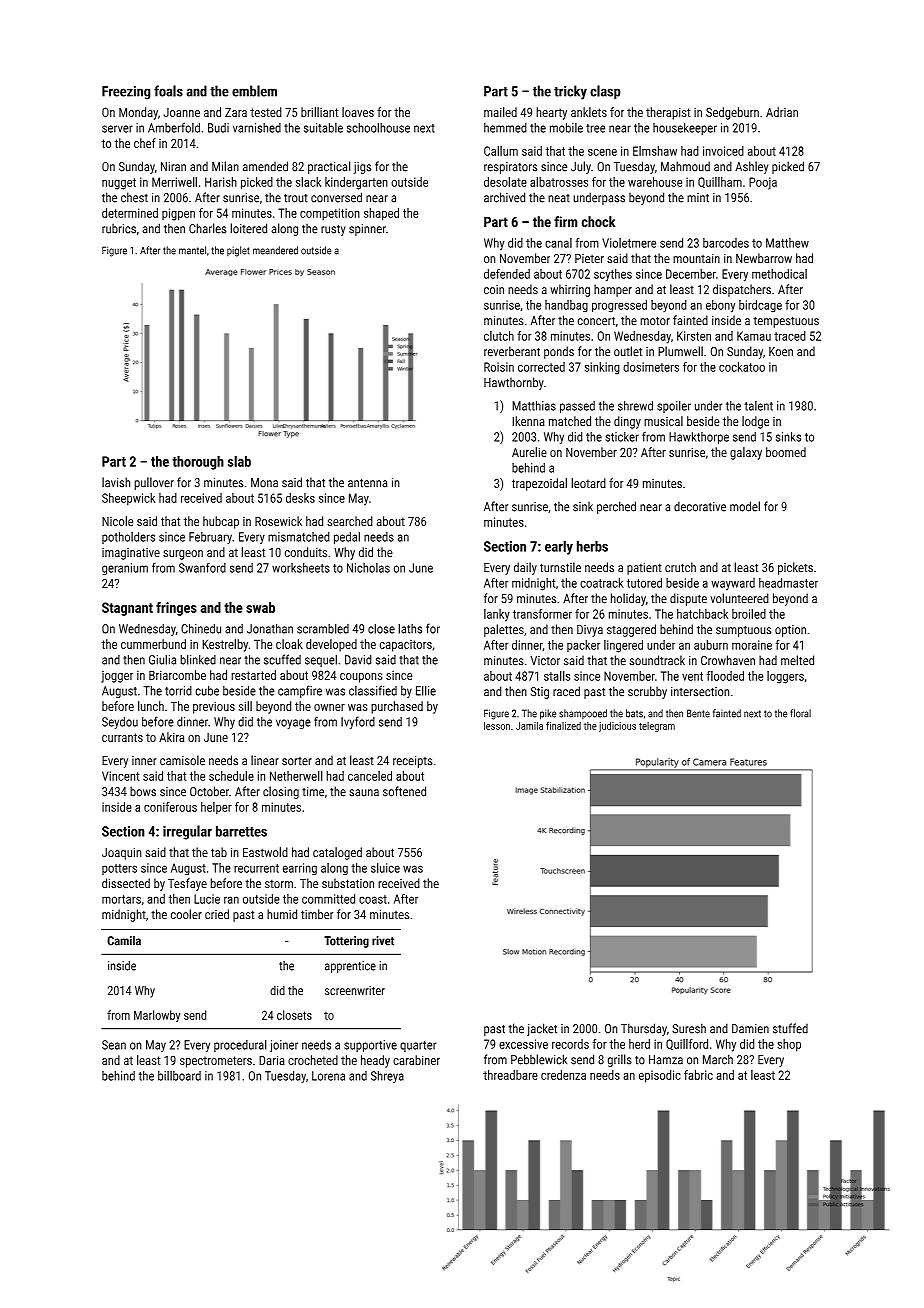 This screenshot has width=924, height=1308. Describe the element at coordinates (631, 630) in the screenshot. I see `staggered` at that location.
